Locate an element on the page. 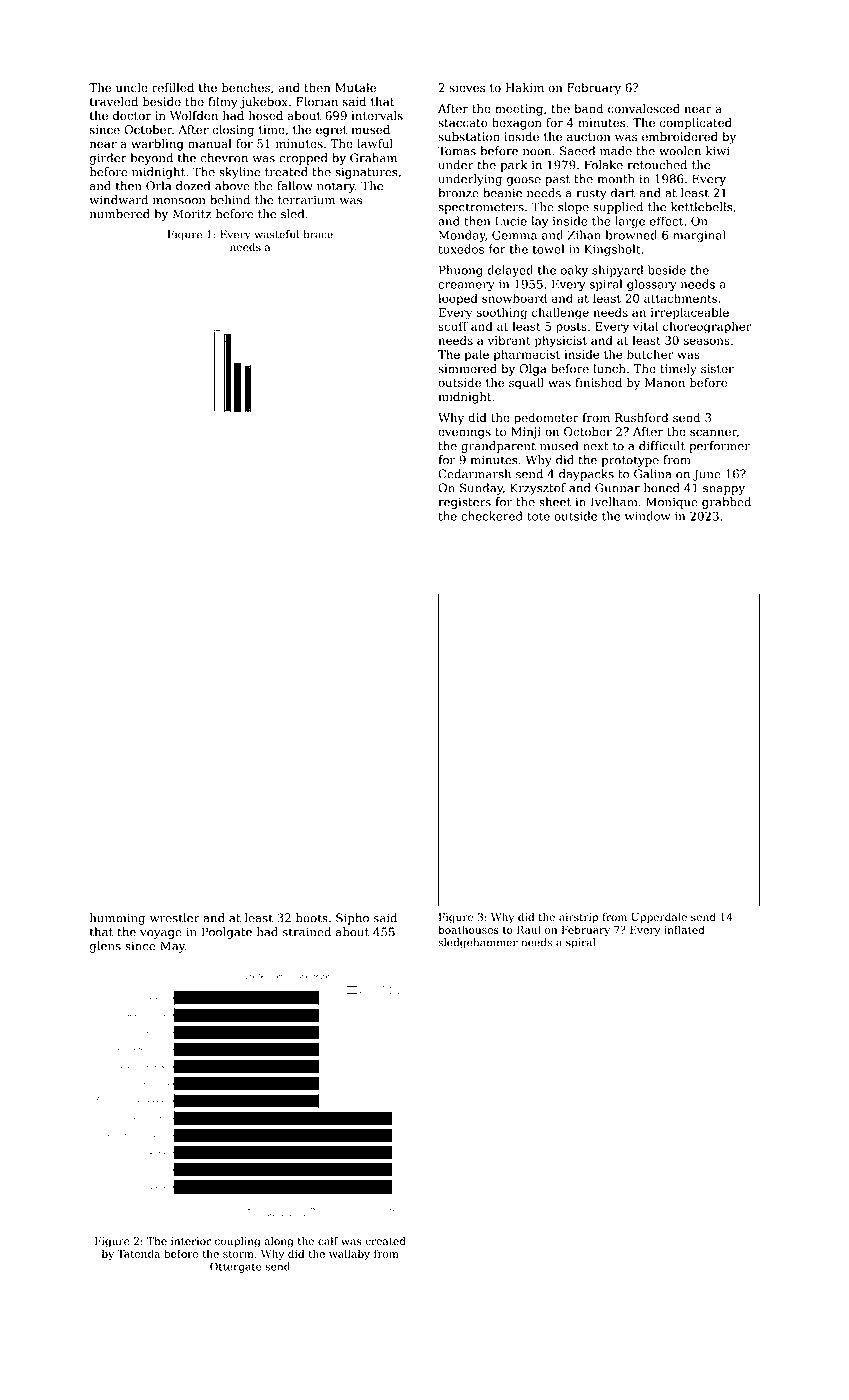 Image resolution: width=849 pixels, height=1400 pixels. wrestler is located at coordinates (175, 918).
